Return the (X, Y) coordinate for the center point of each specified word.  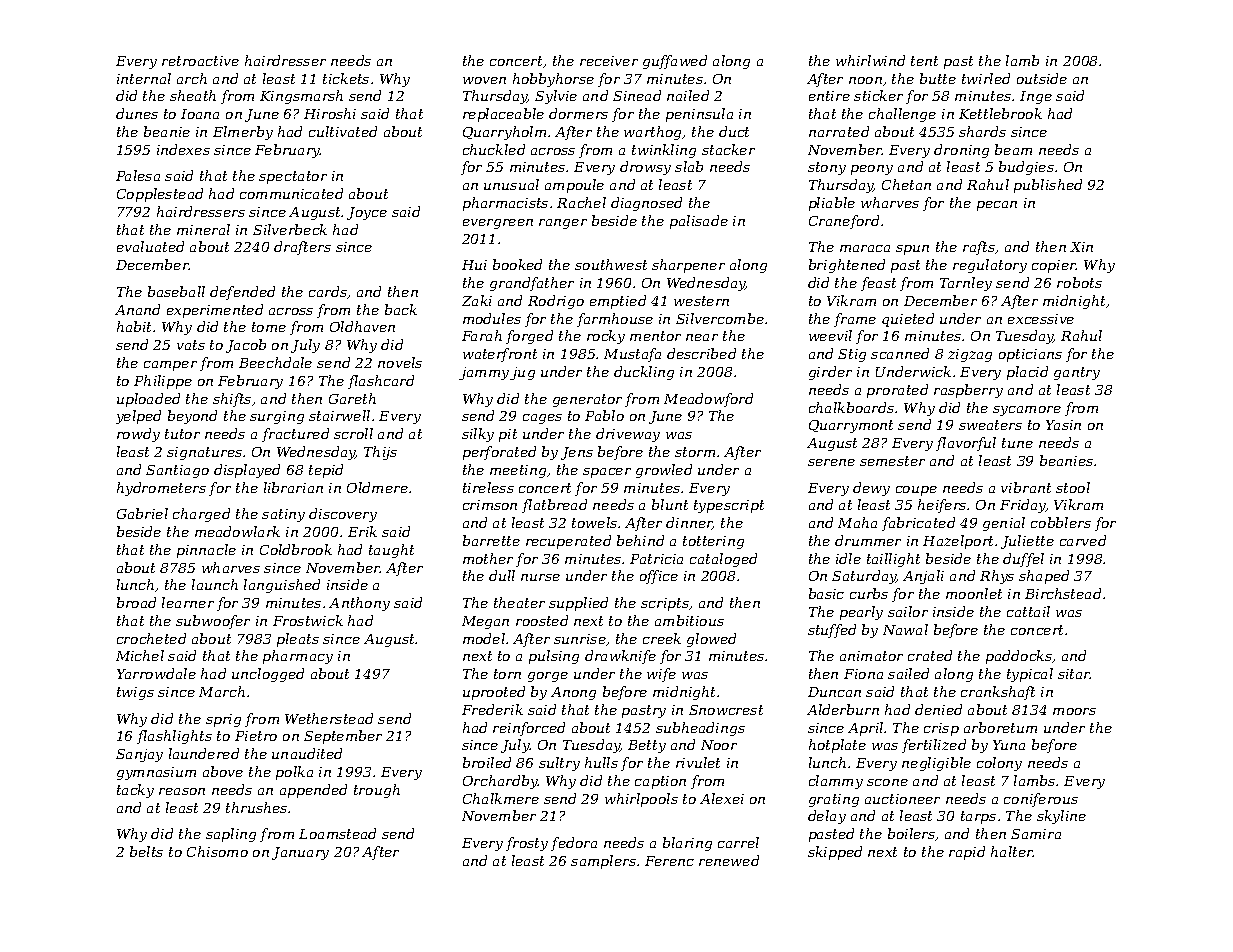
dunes (137, 113)
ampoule (574, 186)
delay (827, 817)
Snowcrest (726, 710)
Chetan (906, 184)
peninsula (699, 115)
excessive (1041, 319)
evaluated (150, 246)
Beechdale (275, 362)
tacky (135, 791)
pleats (298, 640)
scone (887, 782)
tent (924, 61)
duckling (644, 373)
